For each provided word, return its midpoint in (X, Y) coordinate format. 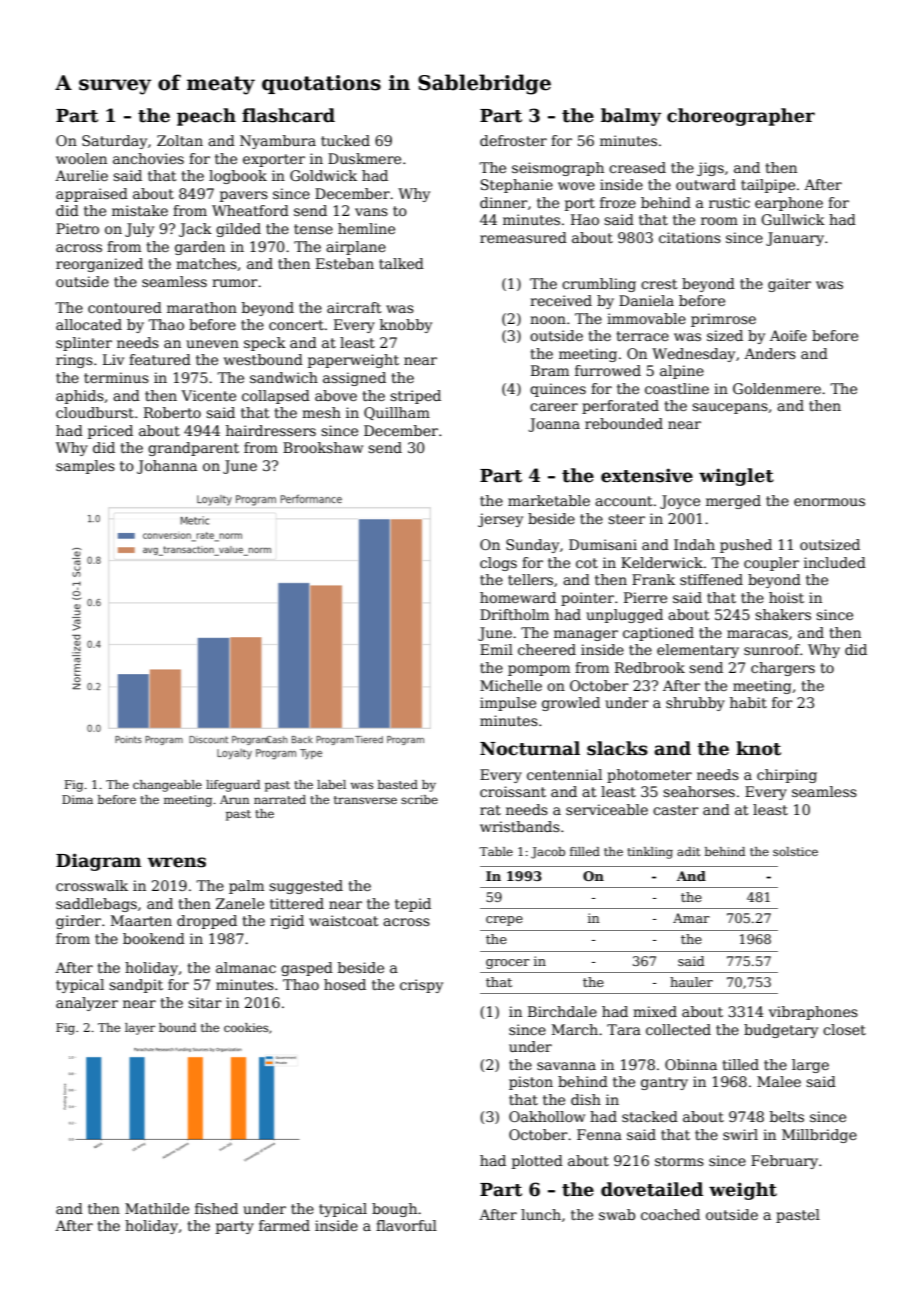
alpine (682, 372)
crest (659, 284)
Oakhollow (547, 1116)
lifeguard (233, 786)
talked (401, 263)
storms (679, 1161)
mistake (140, 210)
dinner (504, 202)
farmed (284, 1225)
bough (394, 1210)
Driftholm (514, 614)
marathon (202, 307)
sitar (205, 1002)
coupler (771, 564)
